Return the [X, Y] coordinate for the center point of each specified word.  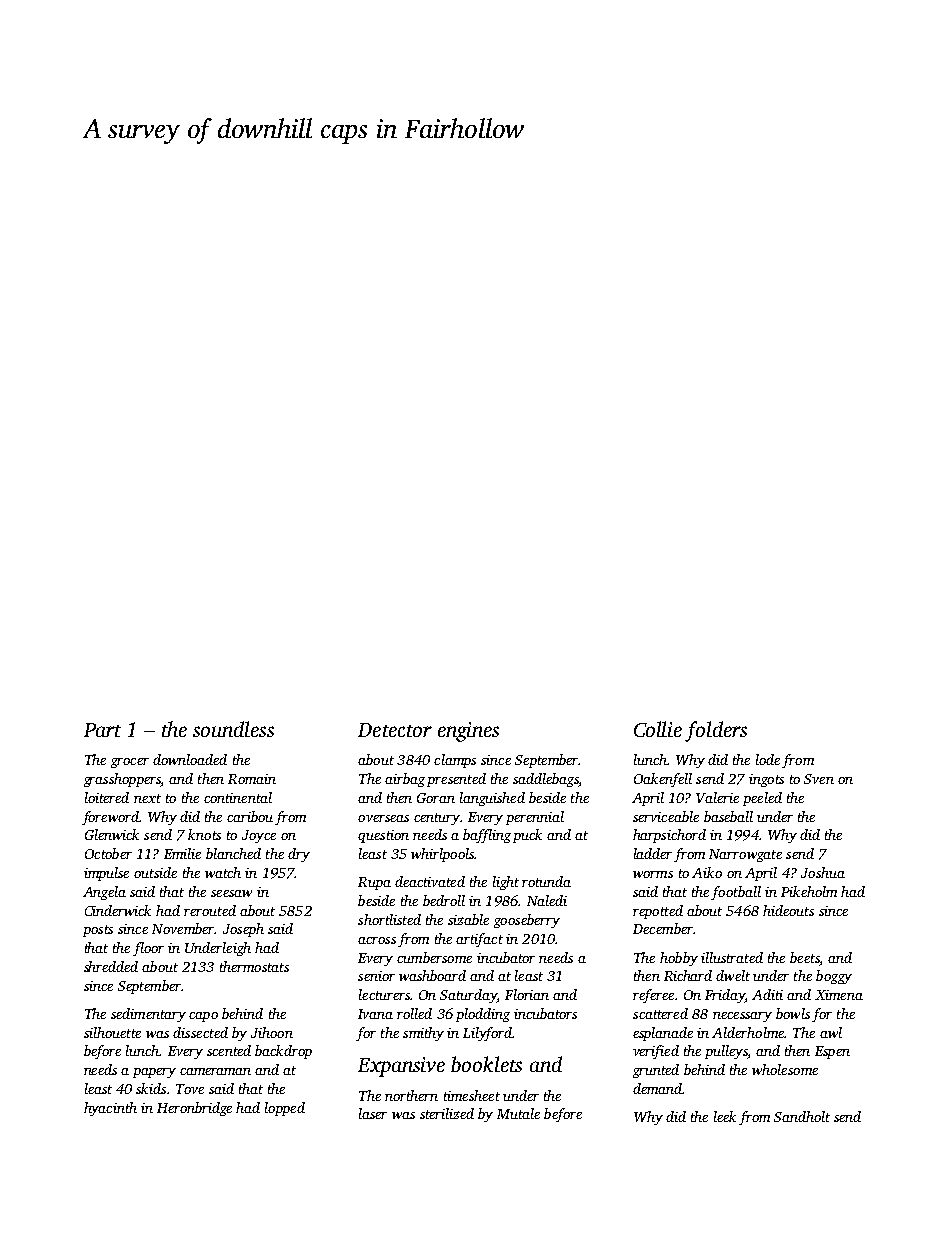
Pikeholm [809, 891]
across [377, 940]
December [663, 928]
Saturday [468, 996]
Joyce [259, 836]
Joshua [823, 872]
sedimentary [148, 1015]
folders [716, 731]
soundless [233, 729]
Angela [104, 893]
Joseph [243, 930]
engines [468, 732]
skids [151, 1088]
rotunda [546, 881]
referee [653, 996]
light [506, 883]
